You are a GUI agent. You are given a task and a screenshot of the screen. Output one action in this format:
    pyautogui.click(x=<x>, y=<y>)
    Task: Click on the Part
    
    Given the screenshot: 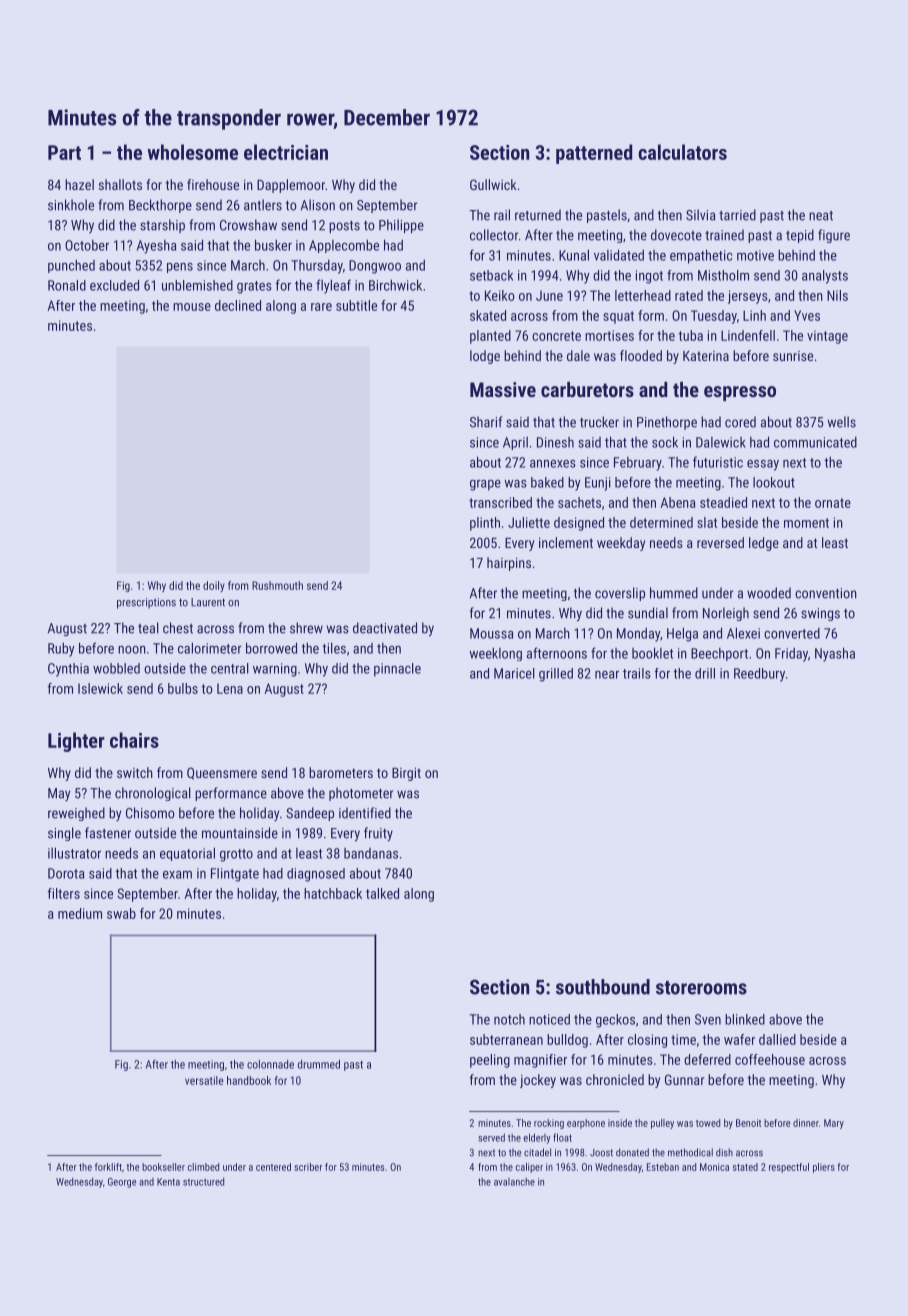 What is the action you would take?
    pyautogui.click(x=64, y=152)
